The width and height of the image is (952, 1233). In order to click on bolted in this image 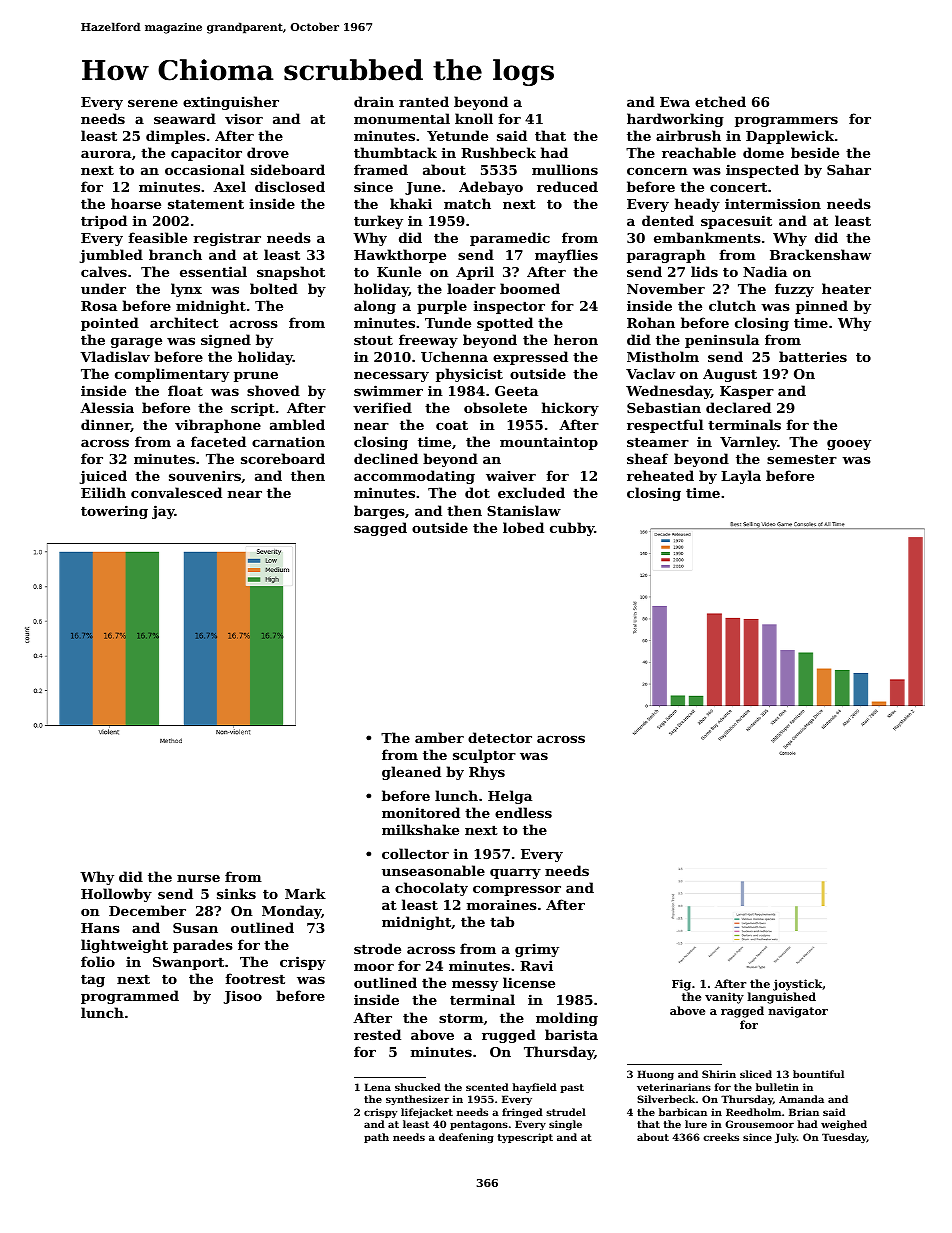, I will do `click(274, 288)`.
